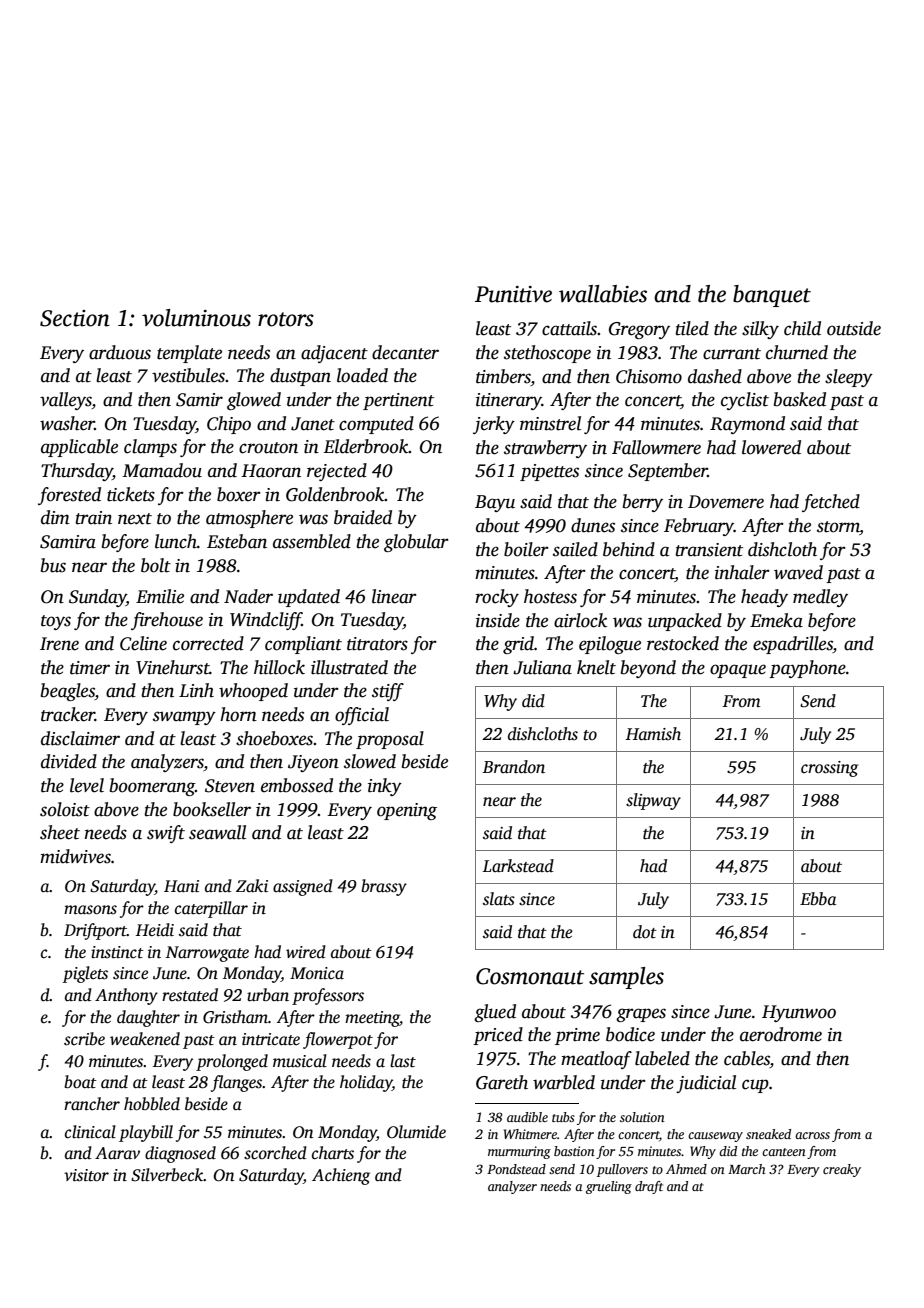  I want to click on globular, so click(416, 543).
